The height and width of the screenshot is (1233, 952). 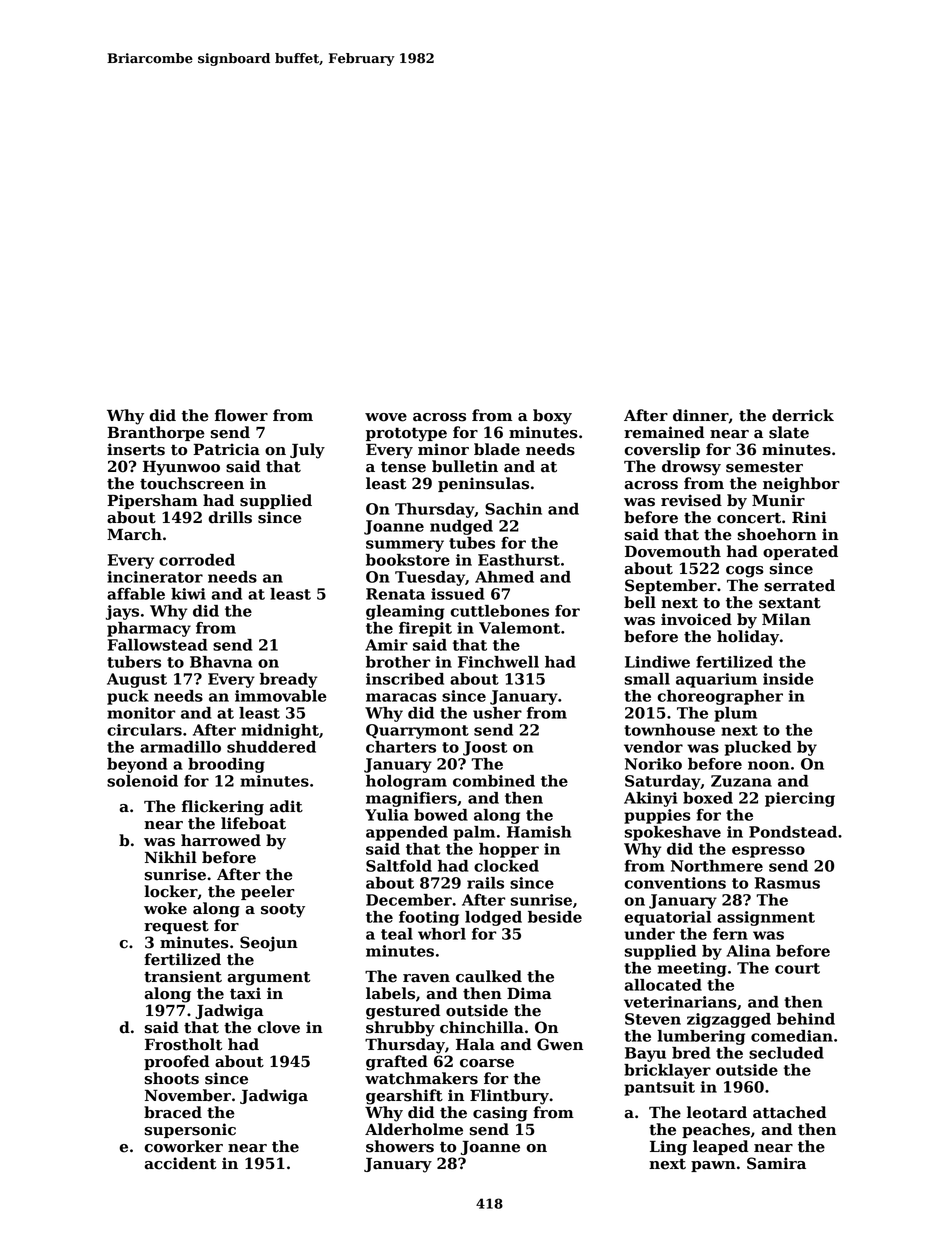 I want to click on townhouse, so click(x=669, y=730).
